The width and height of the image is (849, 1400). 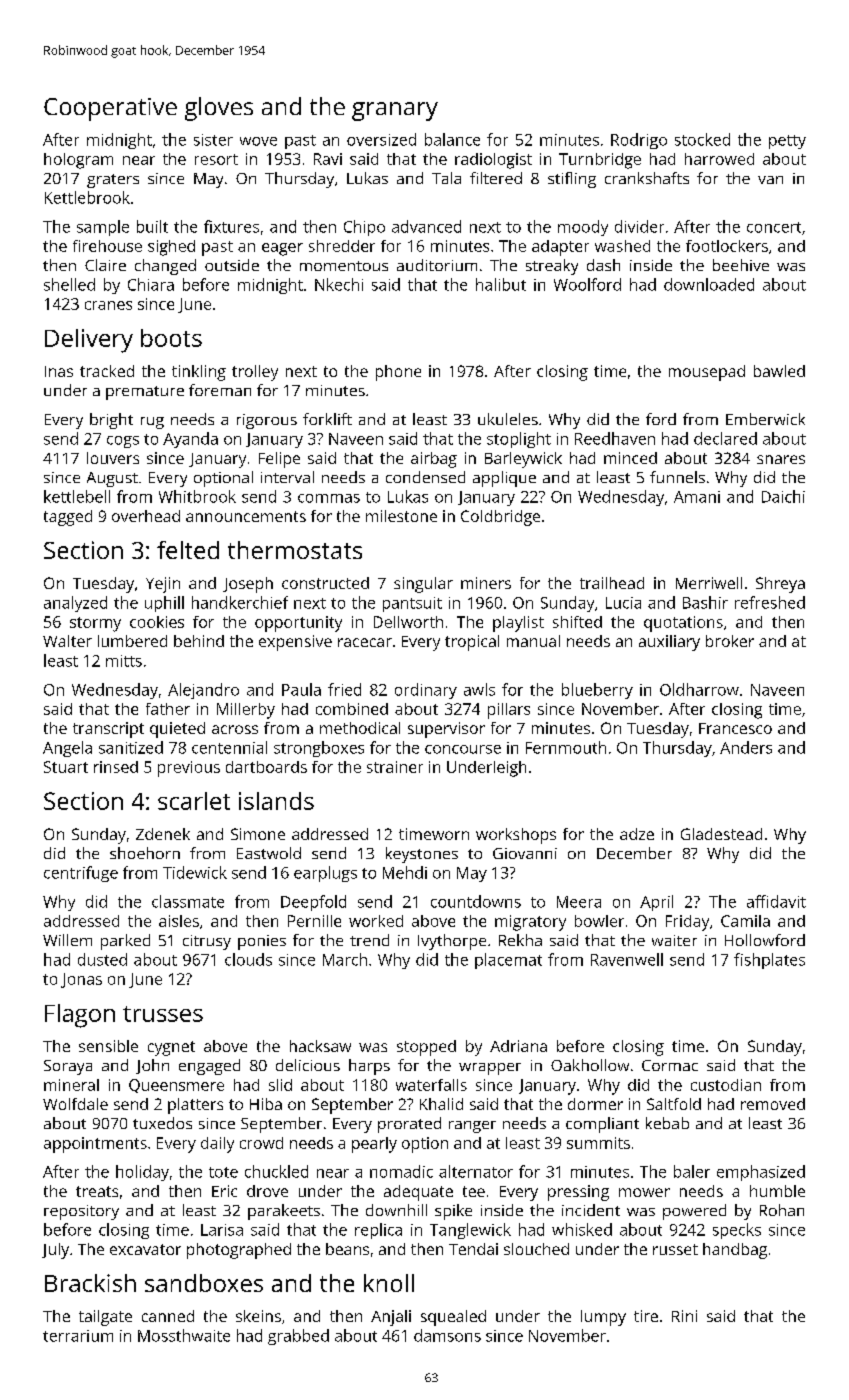 What do you see at coordinates (59, 371) in the image?
I see `Inas` at bounding box center [59, 371].
